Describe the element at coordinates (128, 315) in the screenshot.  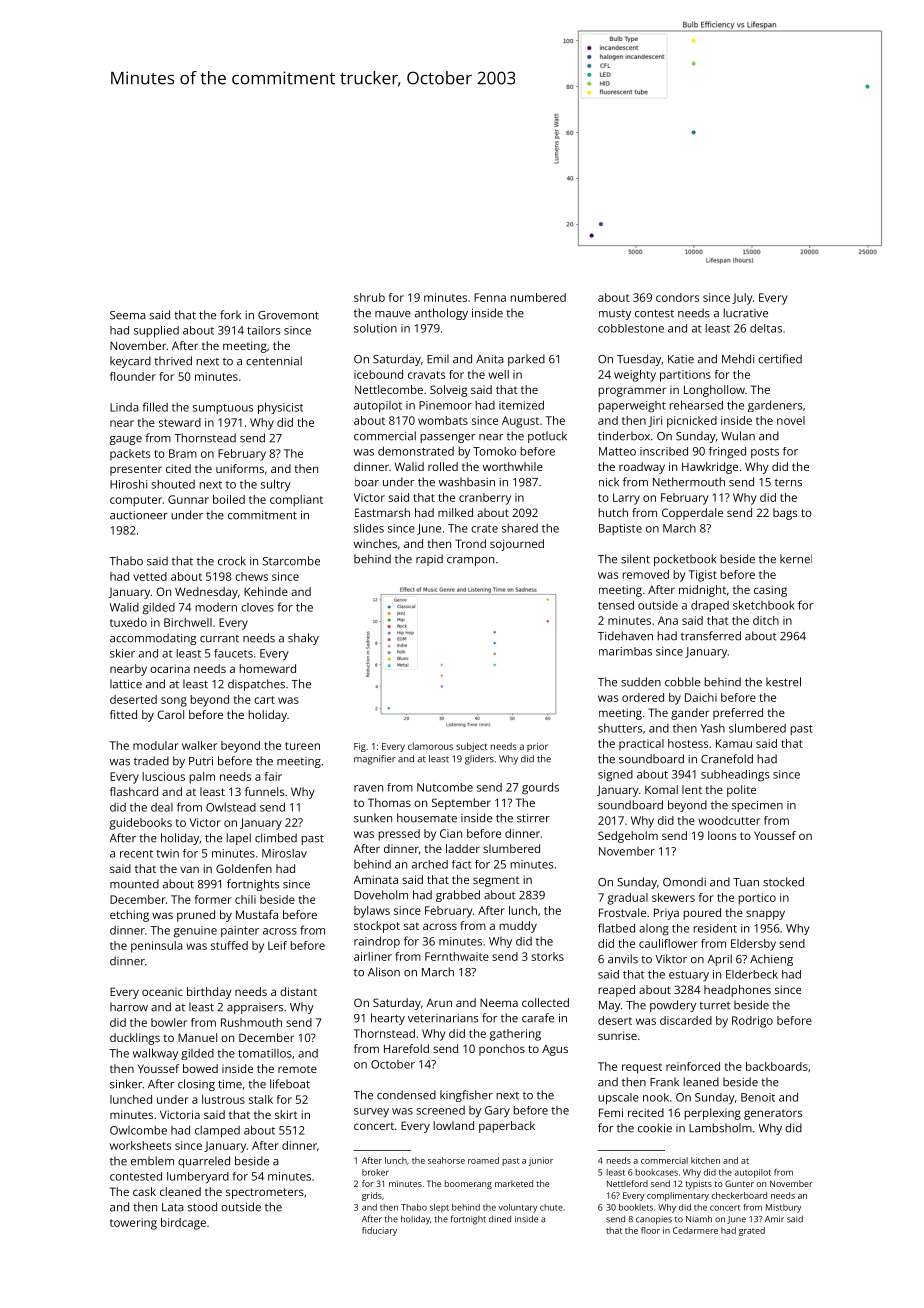
I see `Seema` at that location.
